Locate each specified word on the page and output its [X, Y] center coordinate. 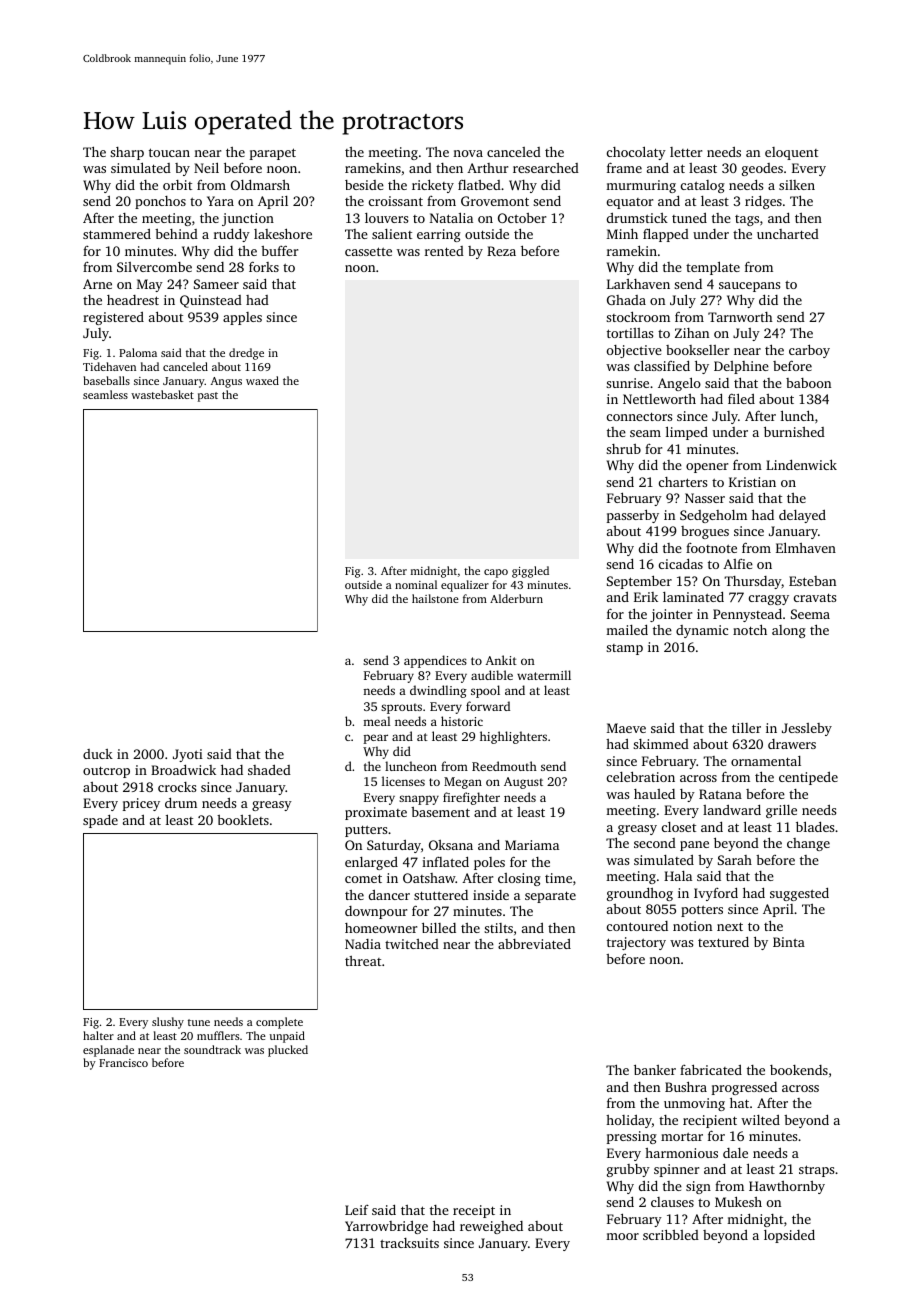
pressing [632, 1137]
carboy [809, 351]
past [208, 397]
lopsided [789, 1236]
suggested [799, 894]
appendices [435, 661]
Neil [206, 167]
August [523, 783]
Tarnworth [740, 317]
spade [100, 821]
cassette [368, 251]
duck [98, 754]
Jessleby [807, 729]
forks [264, 266]
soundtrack [212, 1049]
